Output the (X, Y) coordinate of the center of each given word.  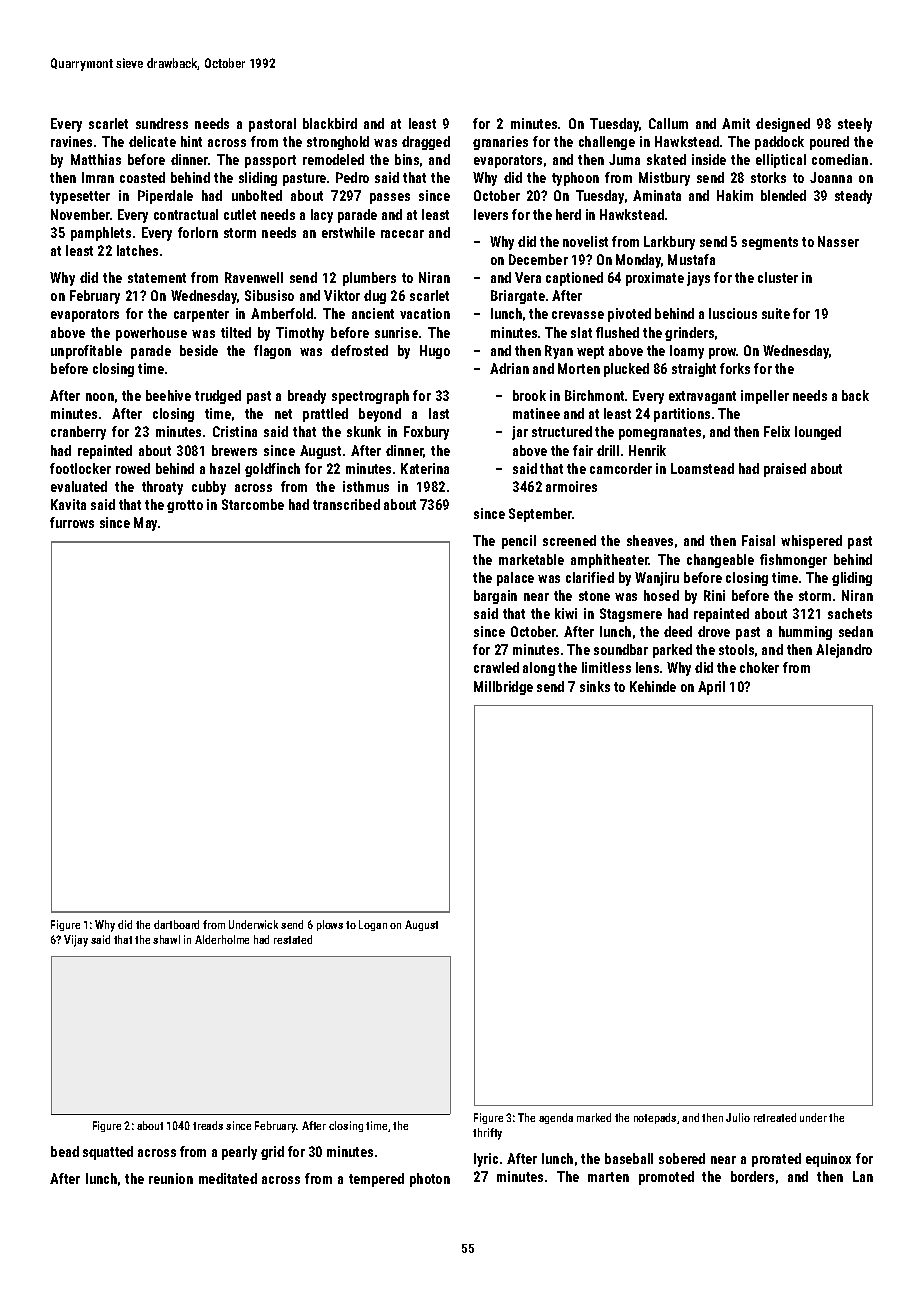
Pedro (352, 177)
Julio (738, 1117)
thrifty (487, 1134)
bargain (495, 597)
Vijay (76, 941)
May (145, 524)
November (80, 214)
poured (829, 143)
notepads (655, 1118)
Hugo (435, 352)
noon (100, 397)
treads (208, 1125)
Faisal (758, 540)
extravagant (702, 397)
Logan (373, 925)
